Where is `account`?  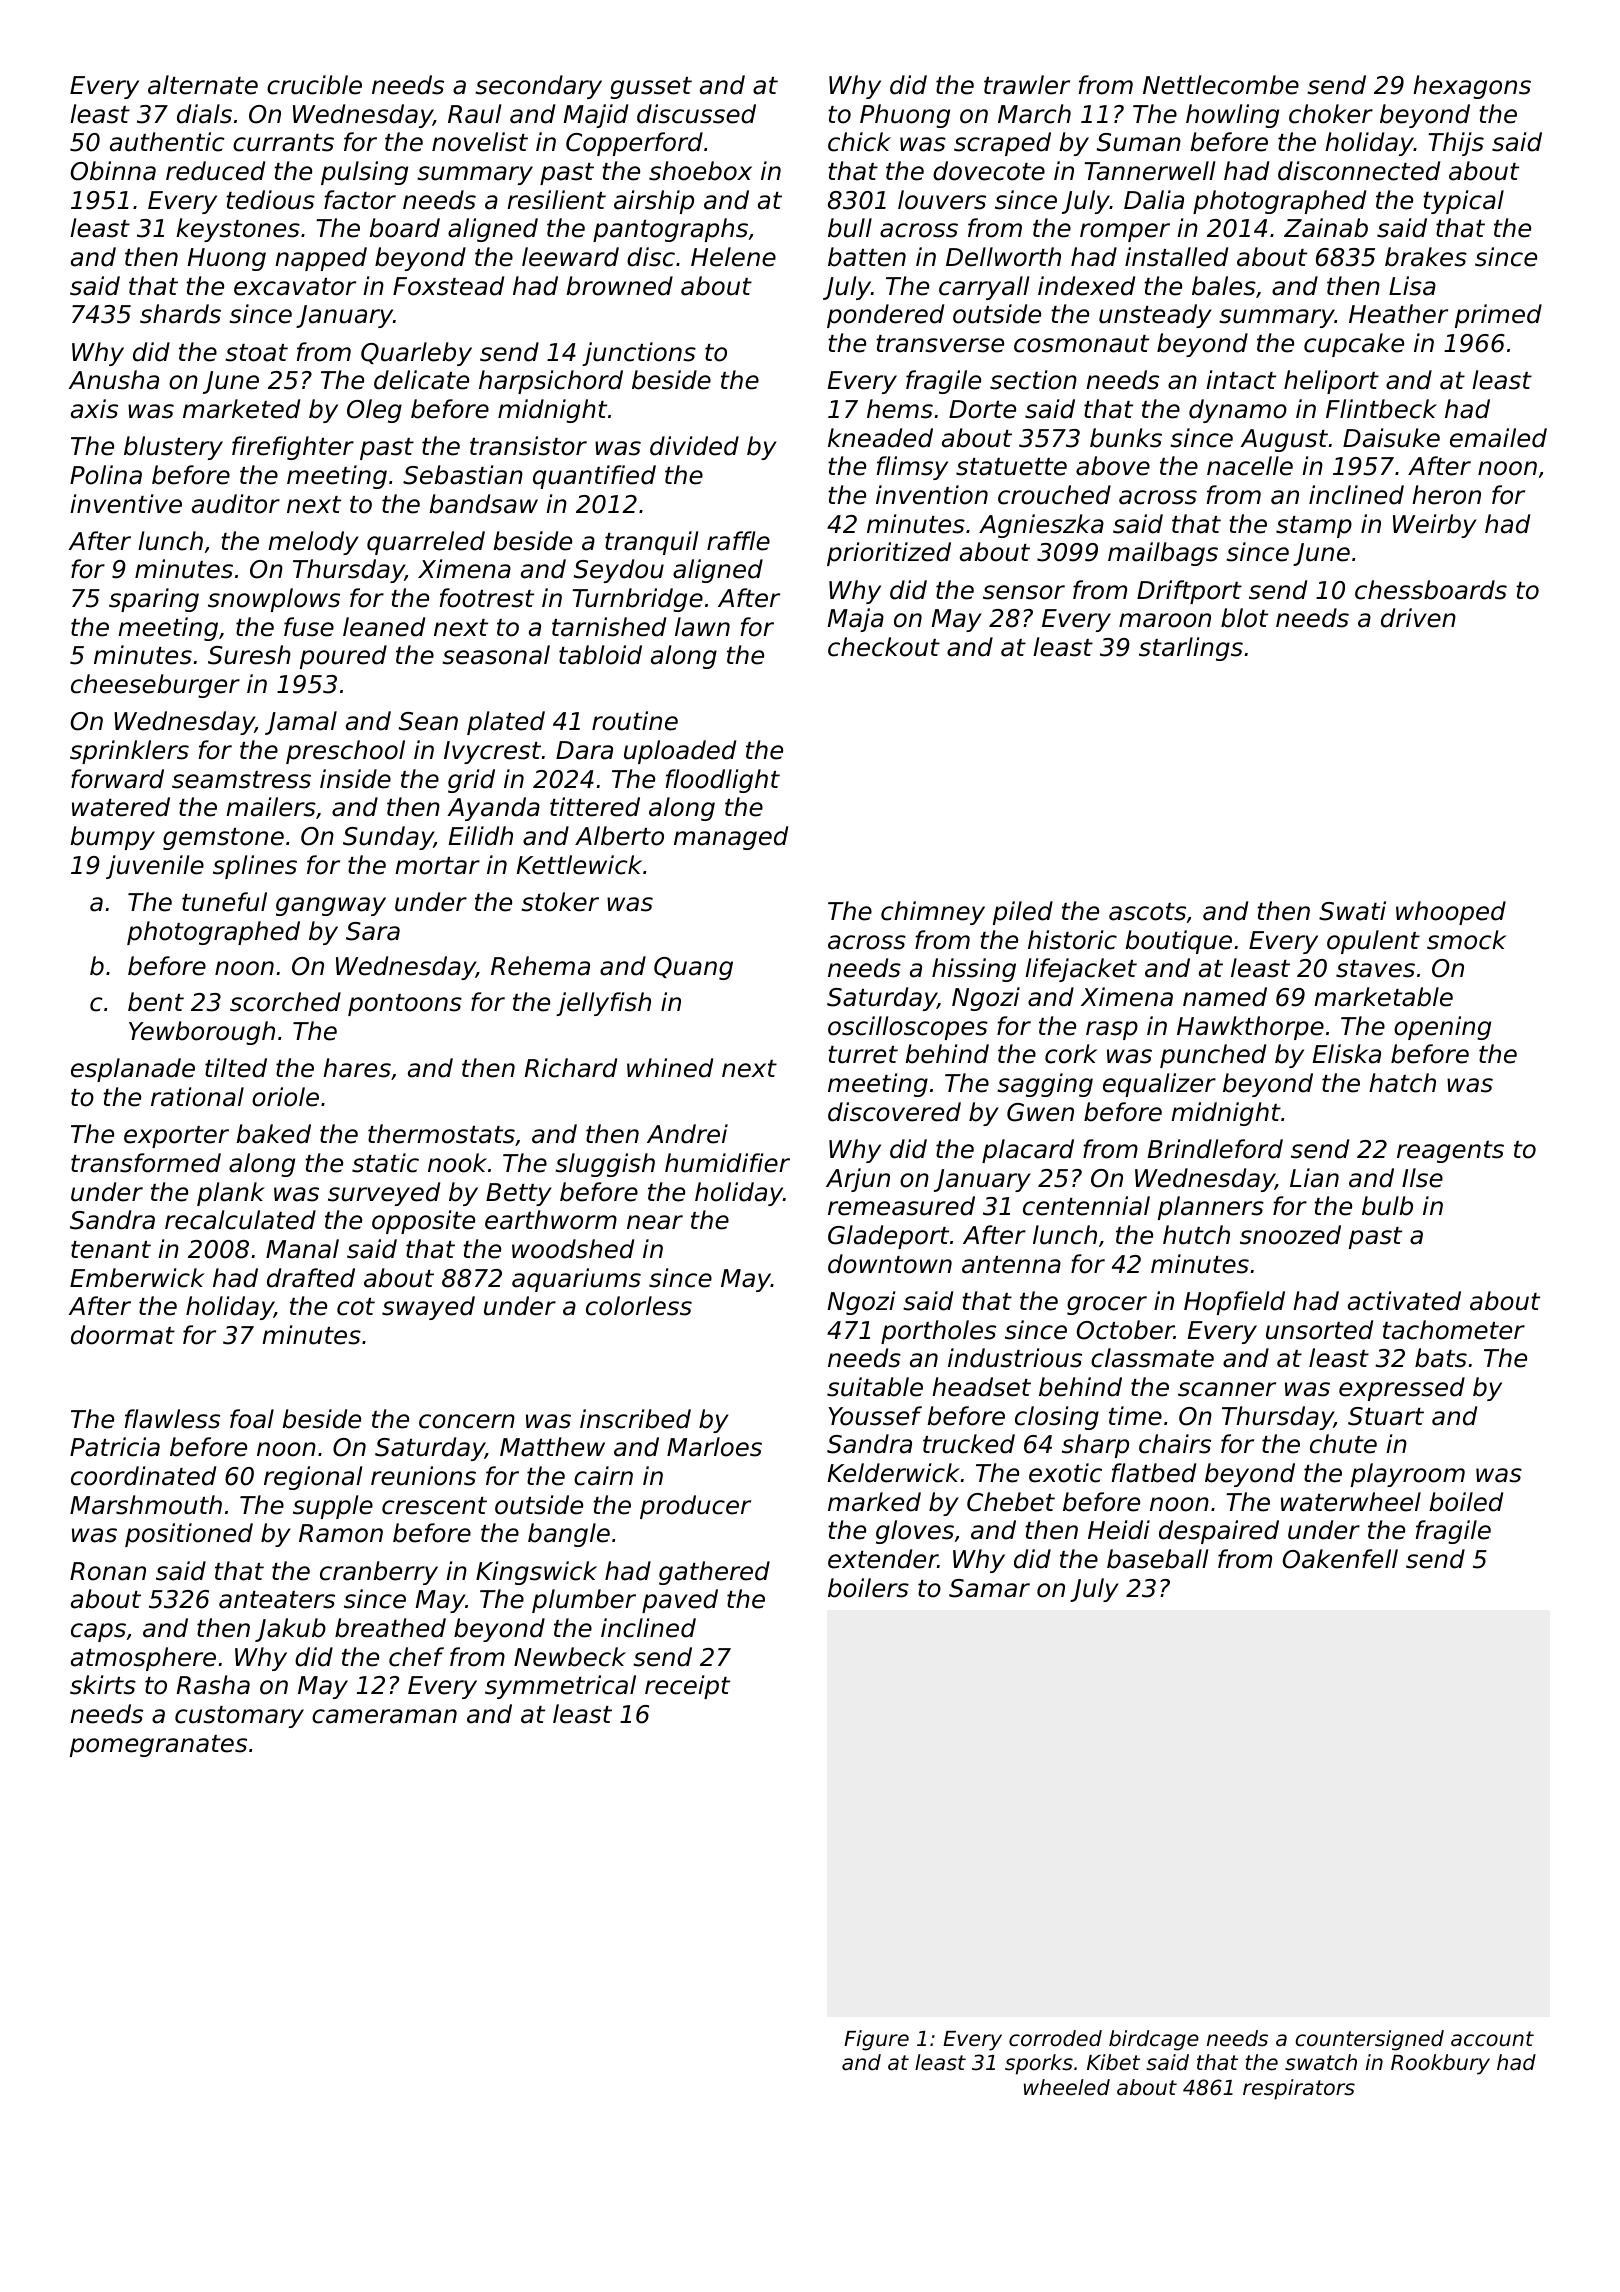 account is located at coordinates (1492, 2039).
